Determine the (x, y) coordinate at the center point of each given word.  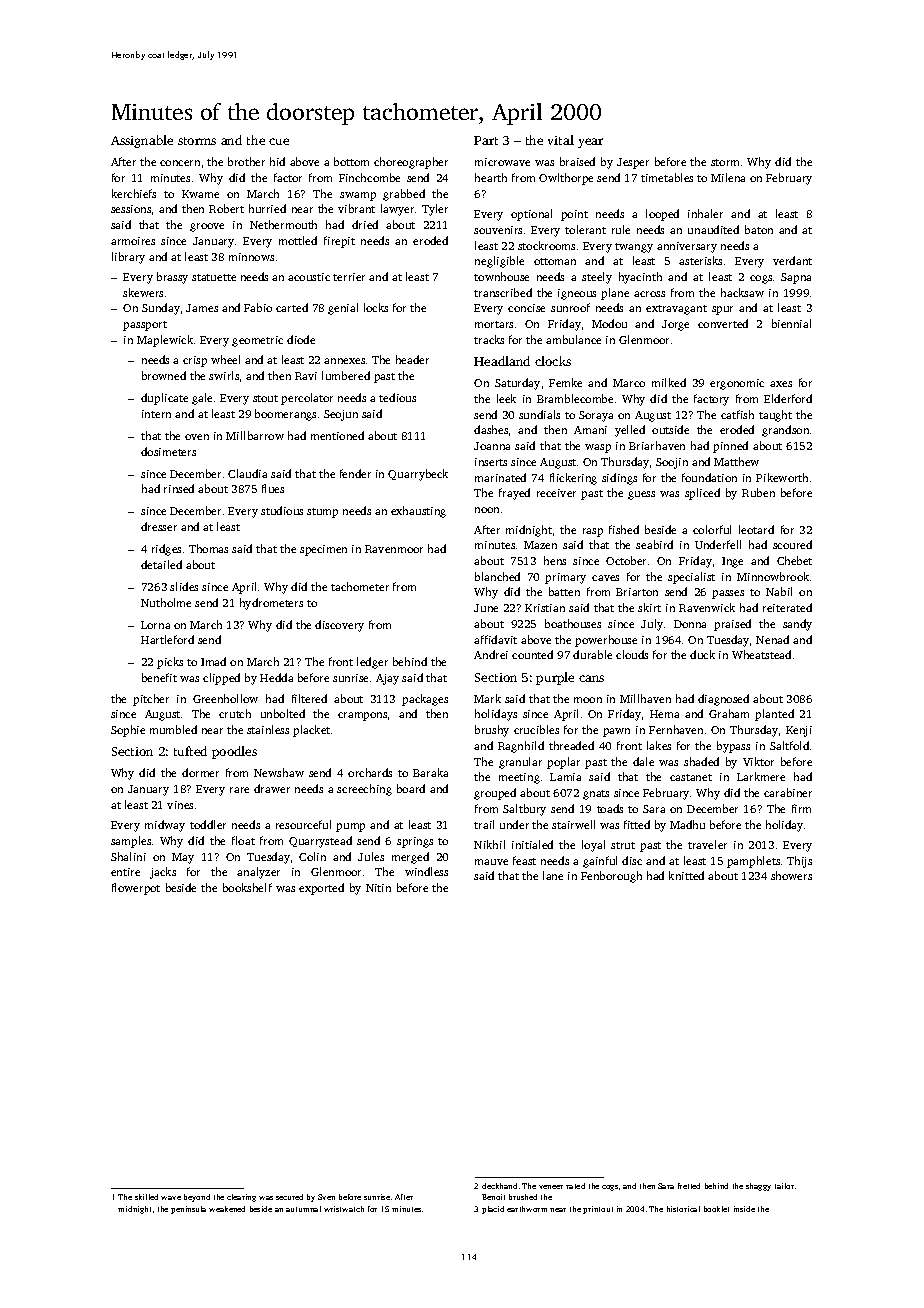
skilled (146, 1197)
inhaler (705, 213)
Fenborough (611, 877)
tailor (784, 1186)
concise (526, 308)
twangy (634, 248)
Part (486, 140)
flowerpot (136, 889)
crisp (195, 361)
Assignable (142, 141)
